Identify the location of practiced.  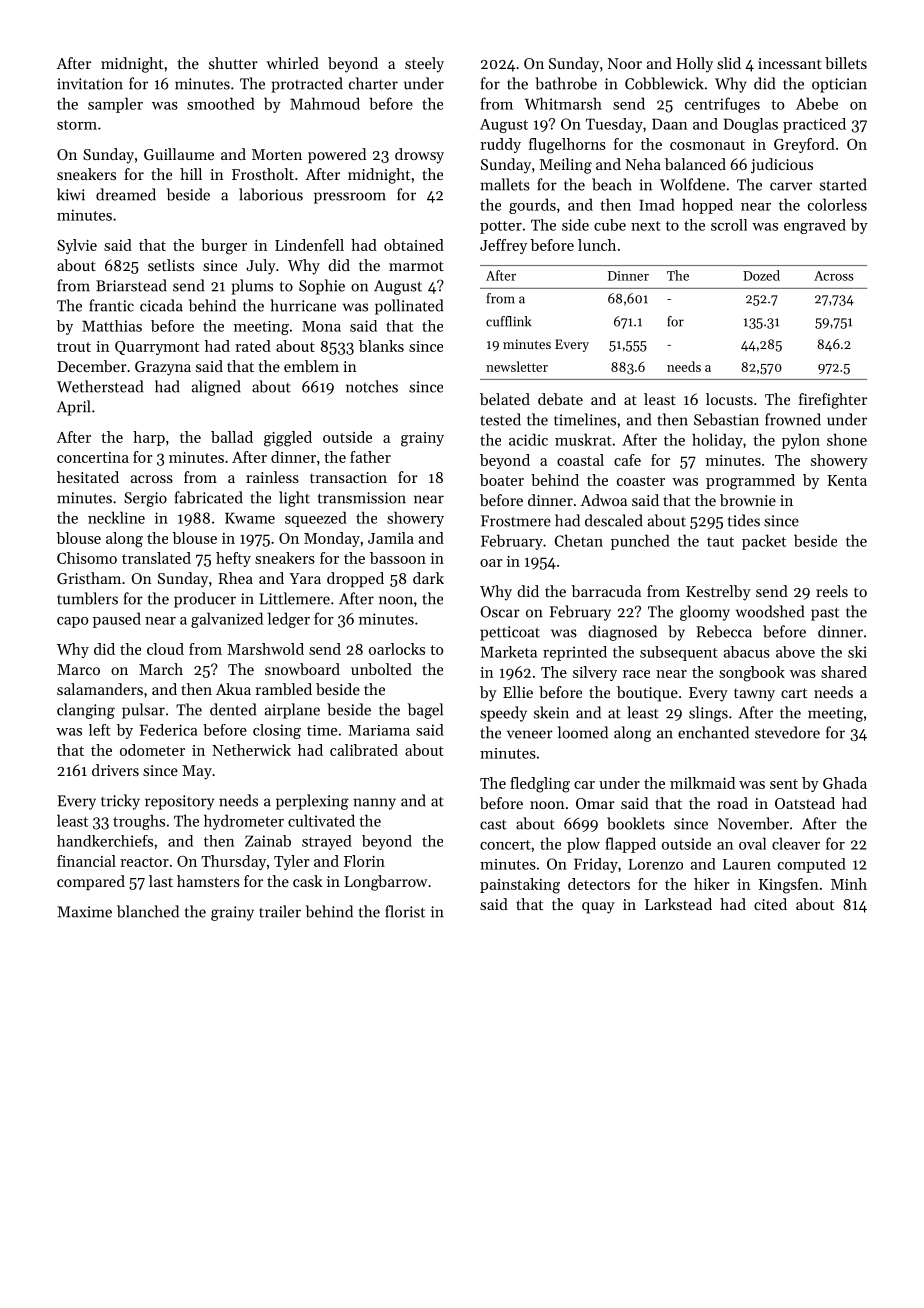
(814, 125).
